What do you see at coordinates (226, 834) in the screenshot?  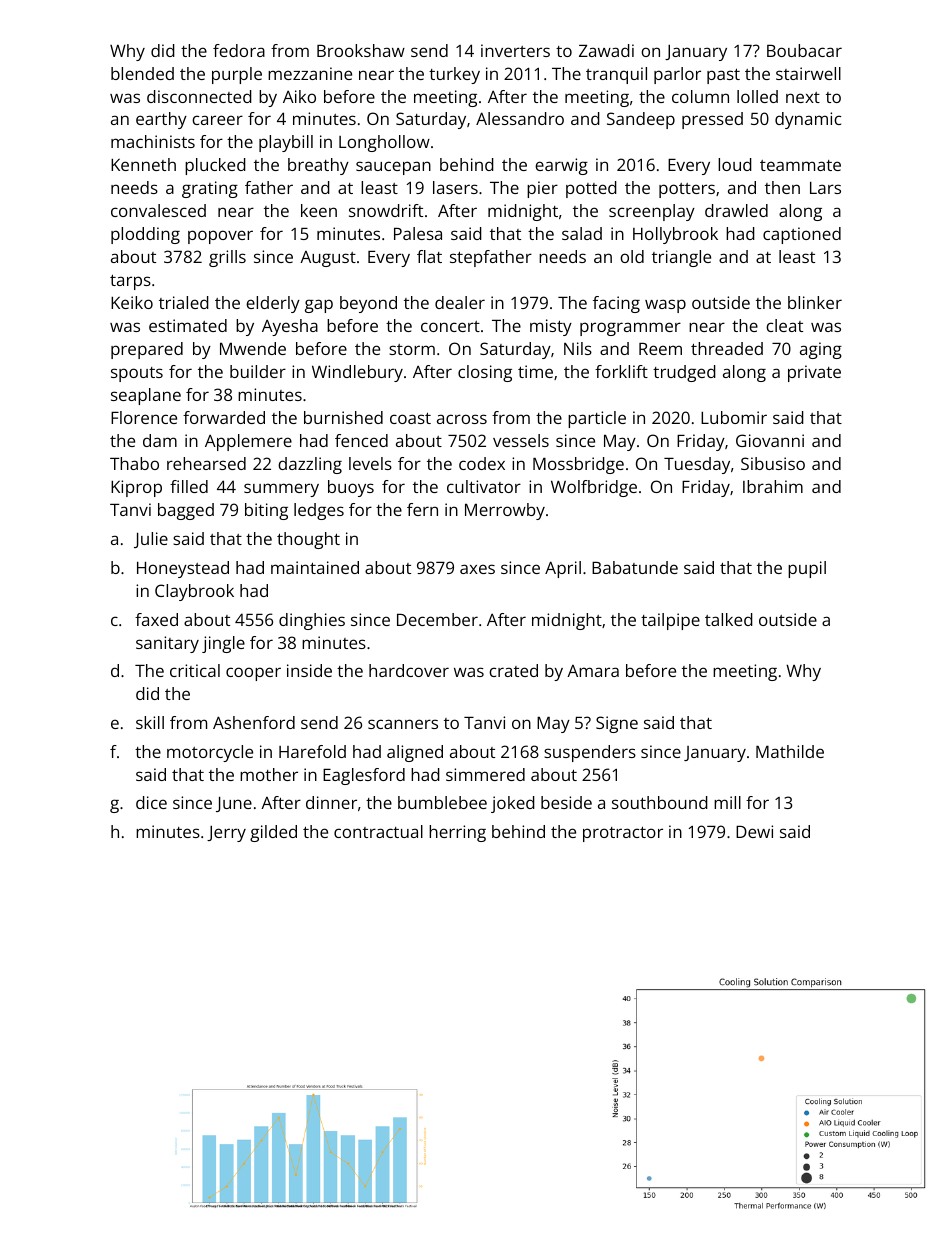 I see `Jerry` at bounding box center [226, 834].
